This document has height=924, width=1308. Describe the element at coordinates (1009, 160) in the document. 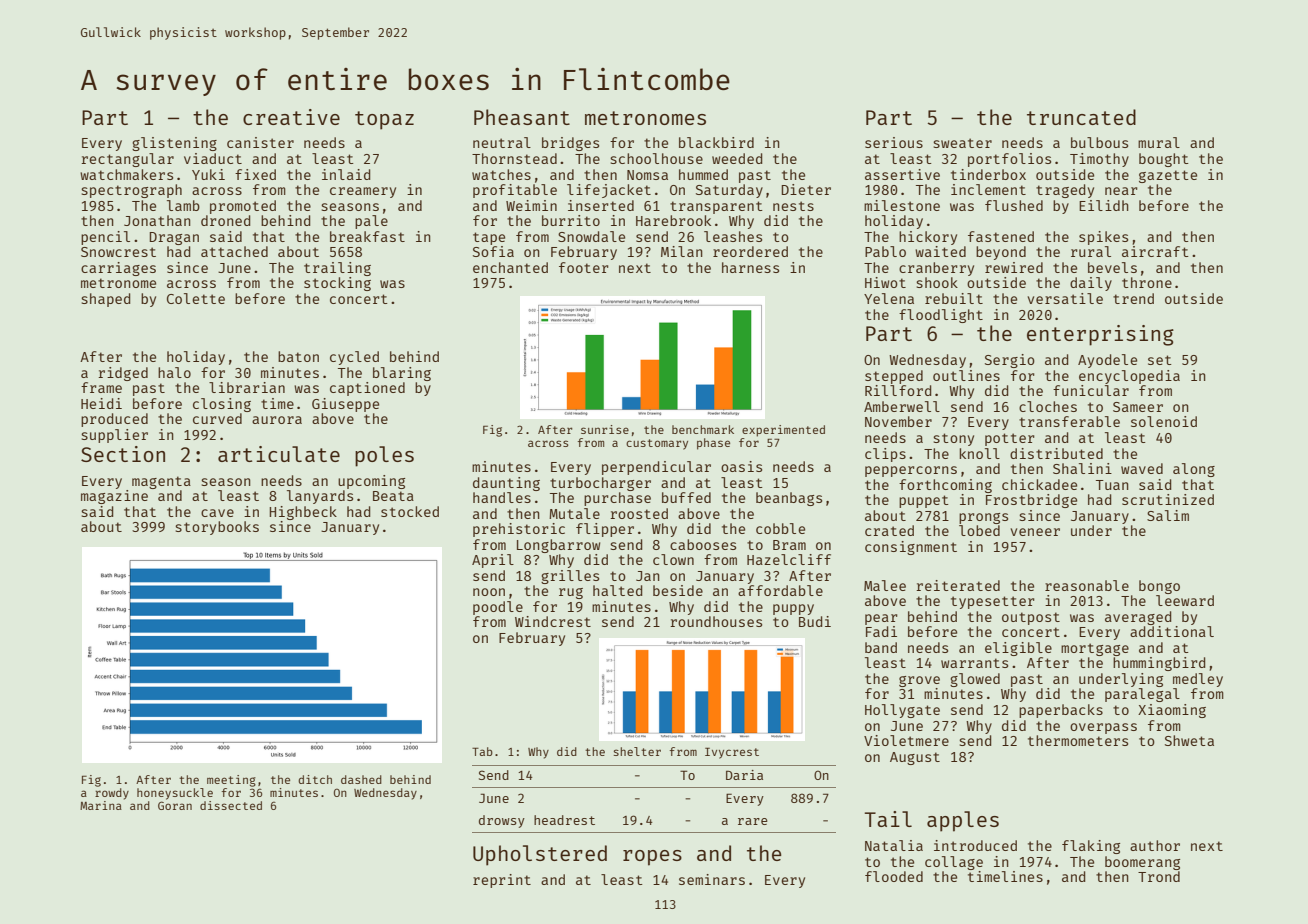

I see `portfolios` at that location.
